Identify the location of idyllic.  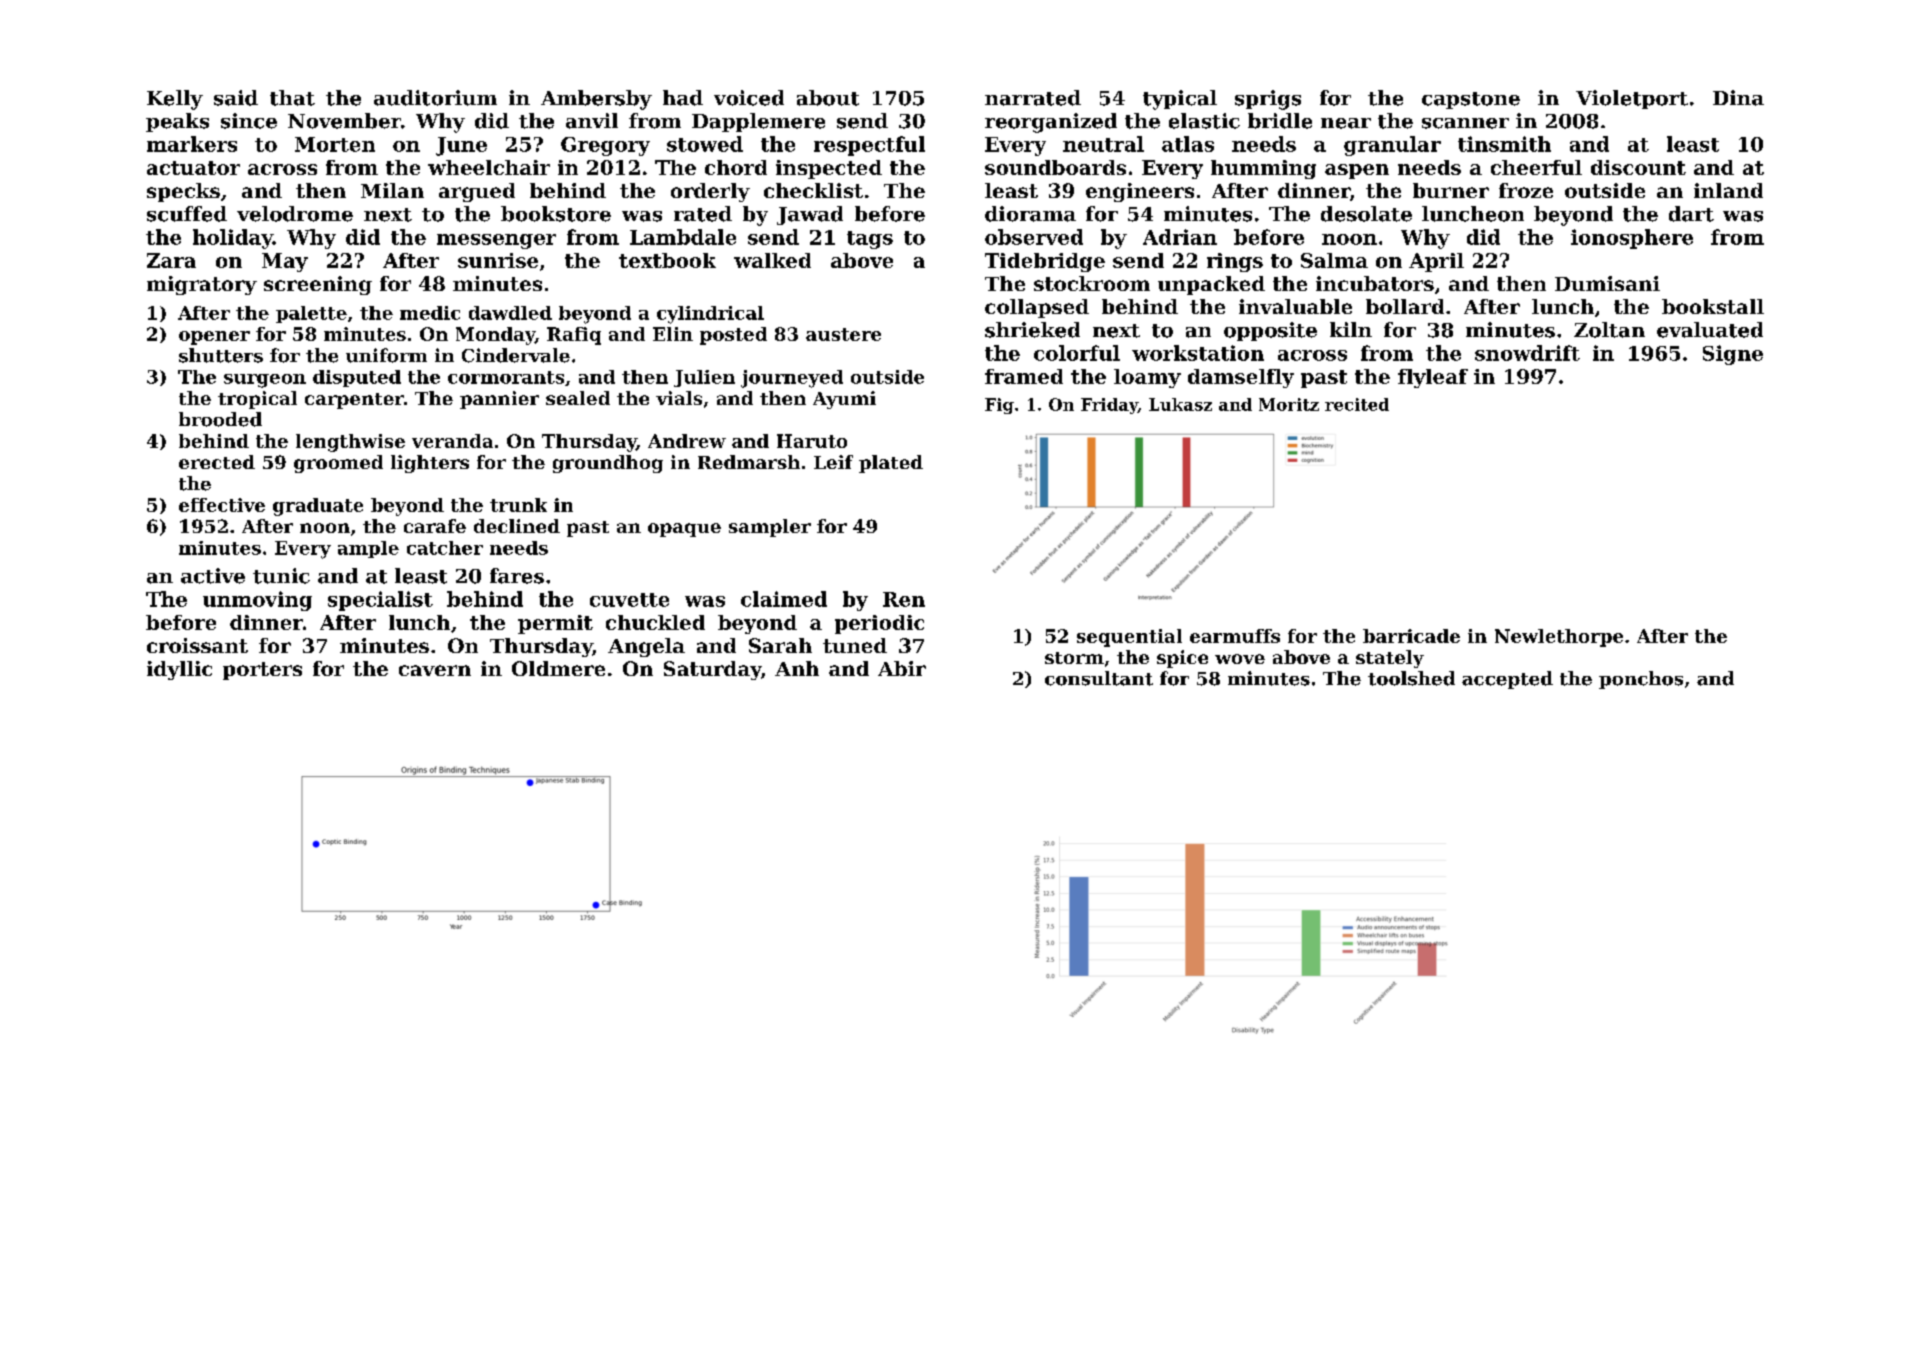
(179, 670).
